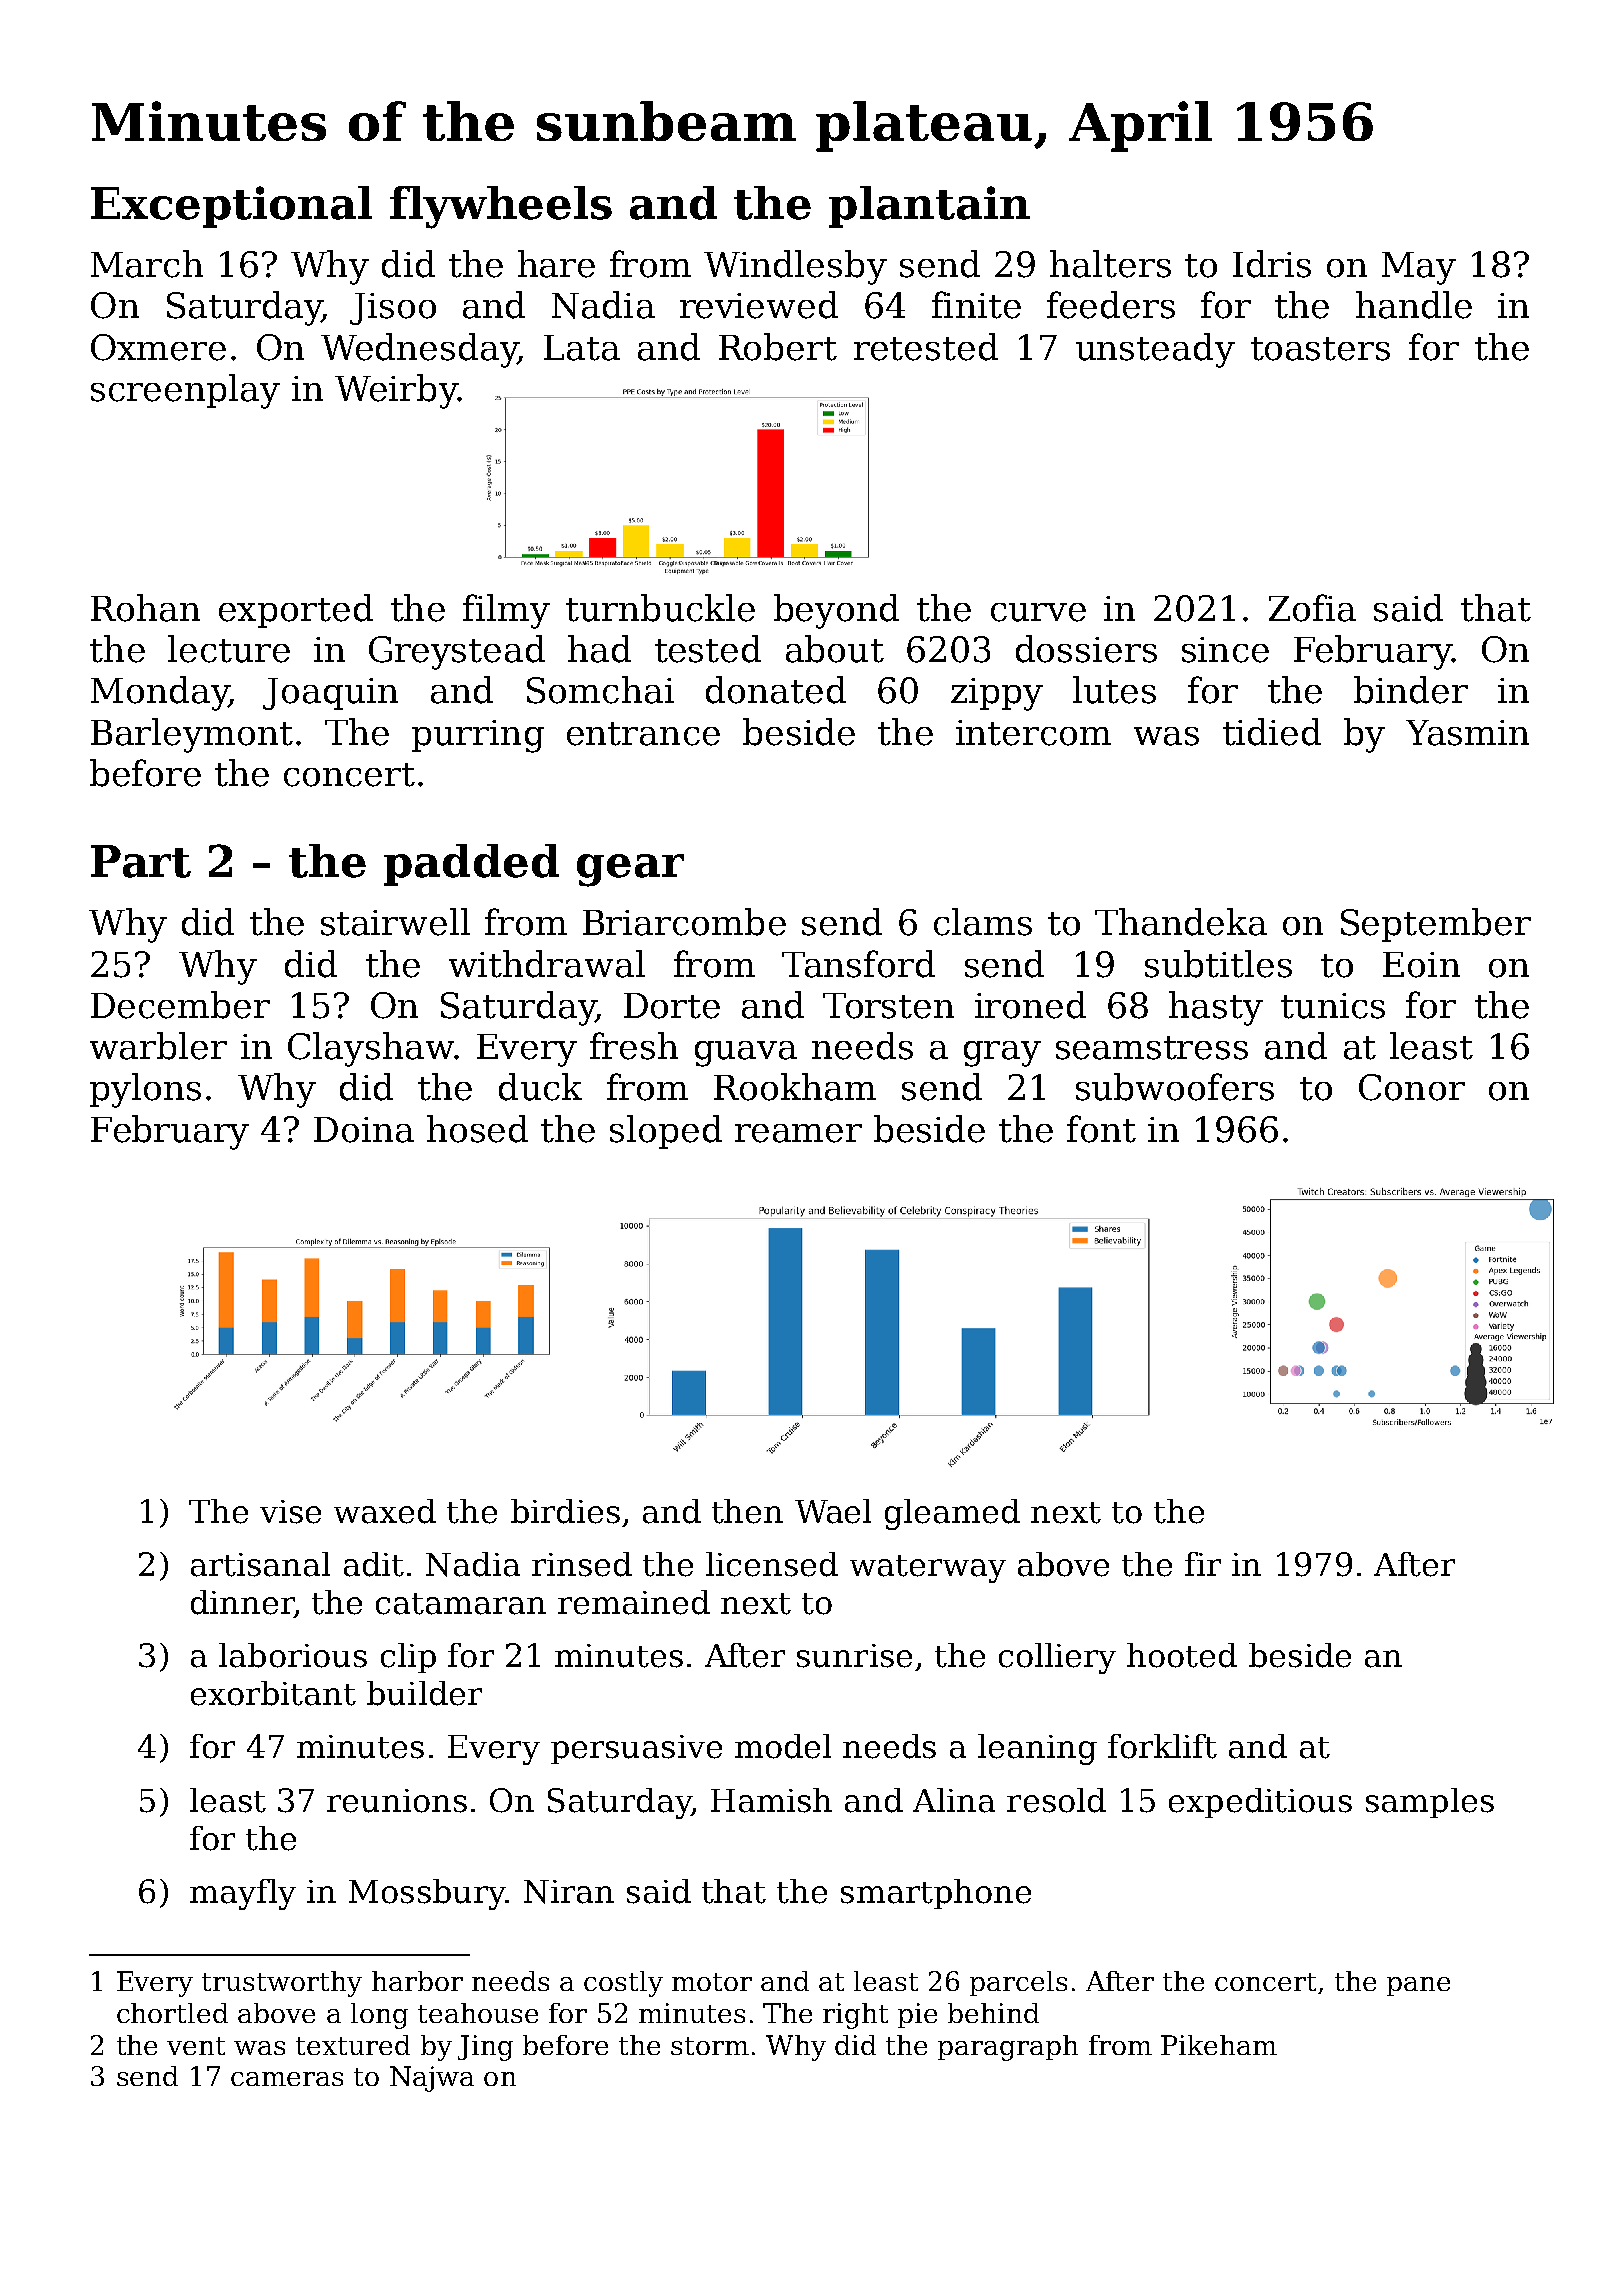 The height and width of the screenshot is (2292, 1620). Describe the element at coordinates (660, 608) in the screenshot. I see `turnbuckle` at that location.
